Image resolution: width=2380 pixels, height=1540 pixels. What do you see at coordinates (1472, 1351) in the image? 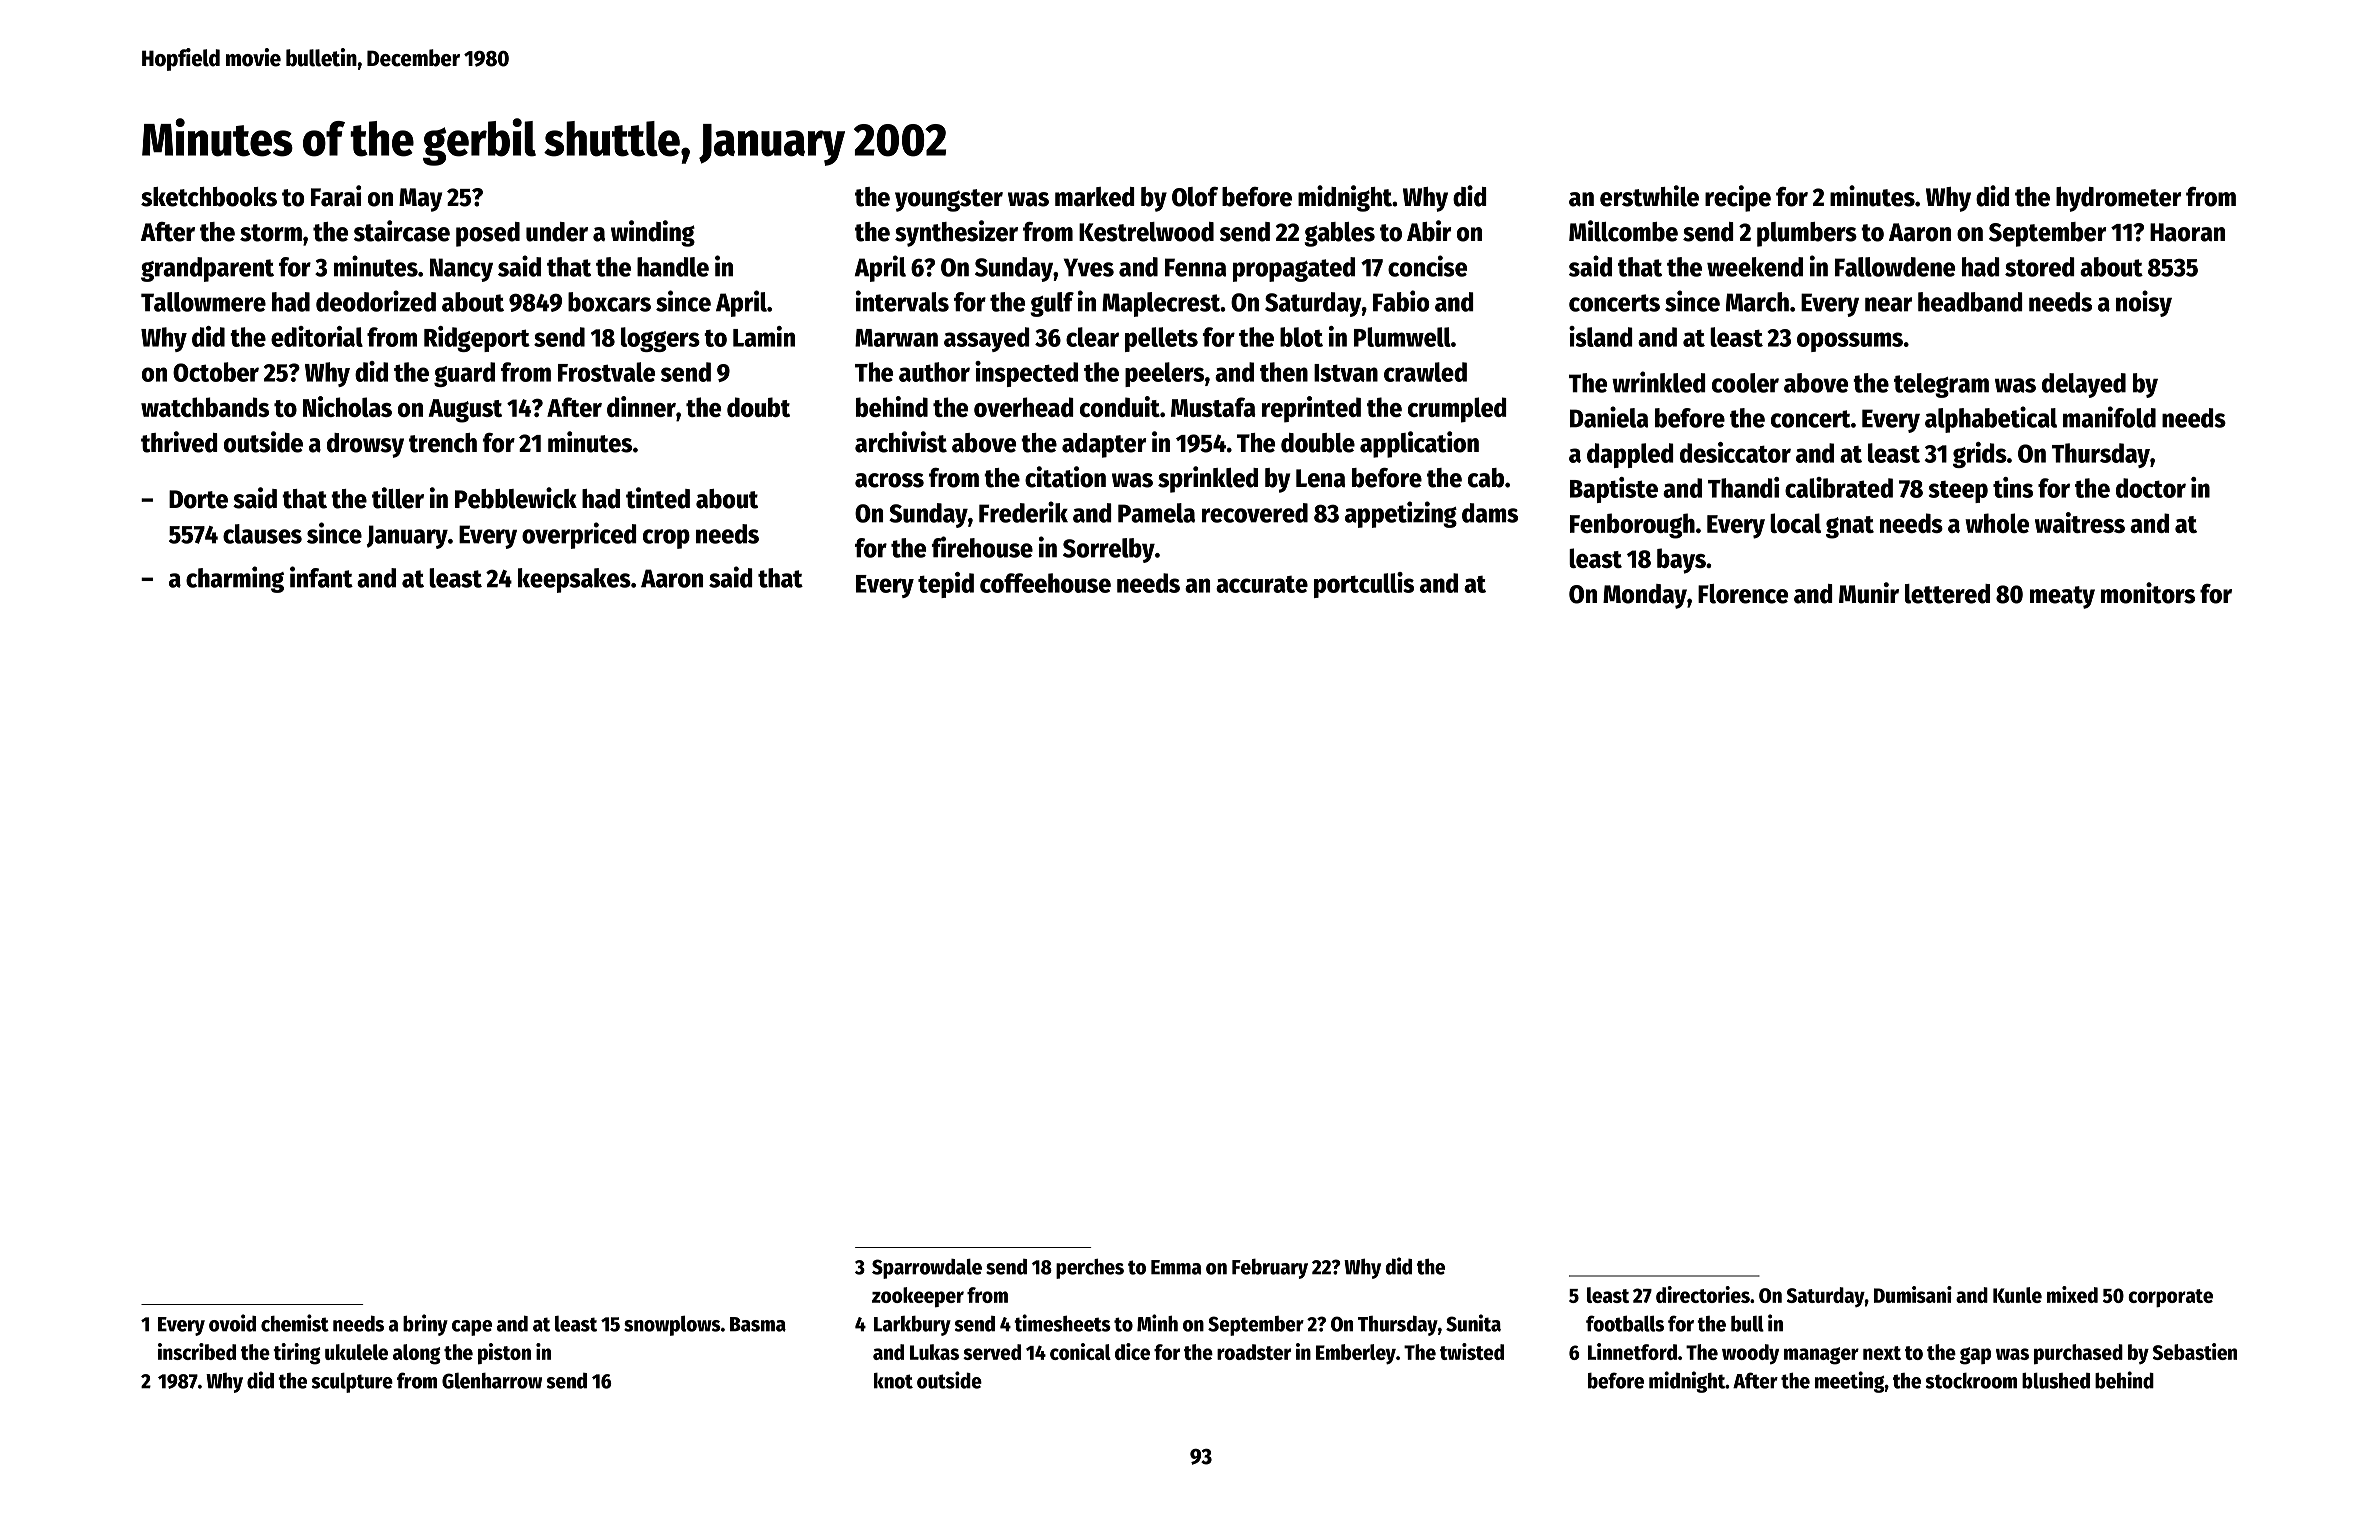
I see `twisted` at bounding box center [1472, 1351].
